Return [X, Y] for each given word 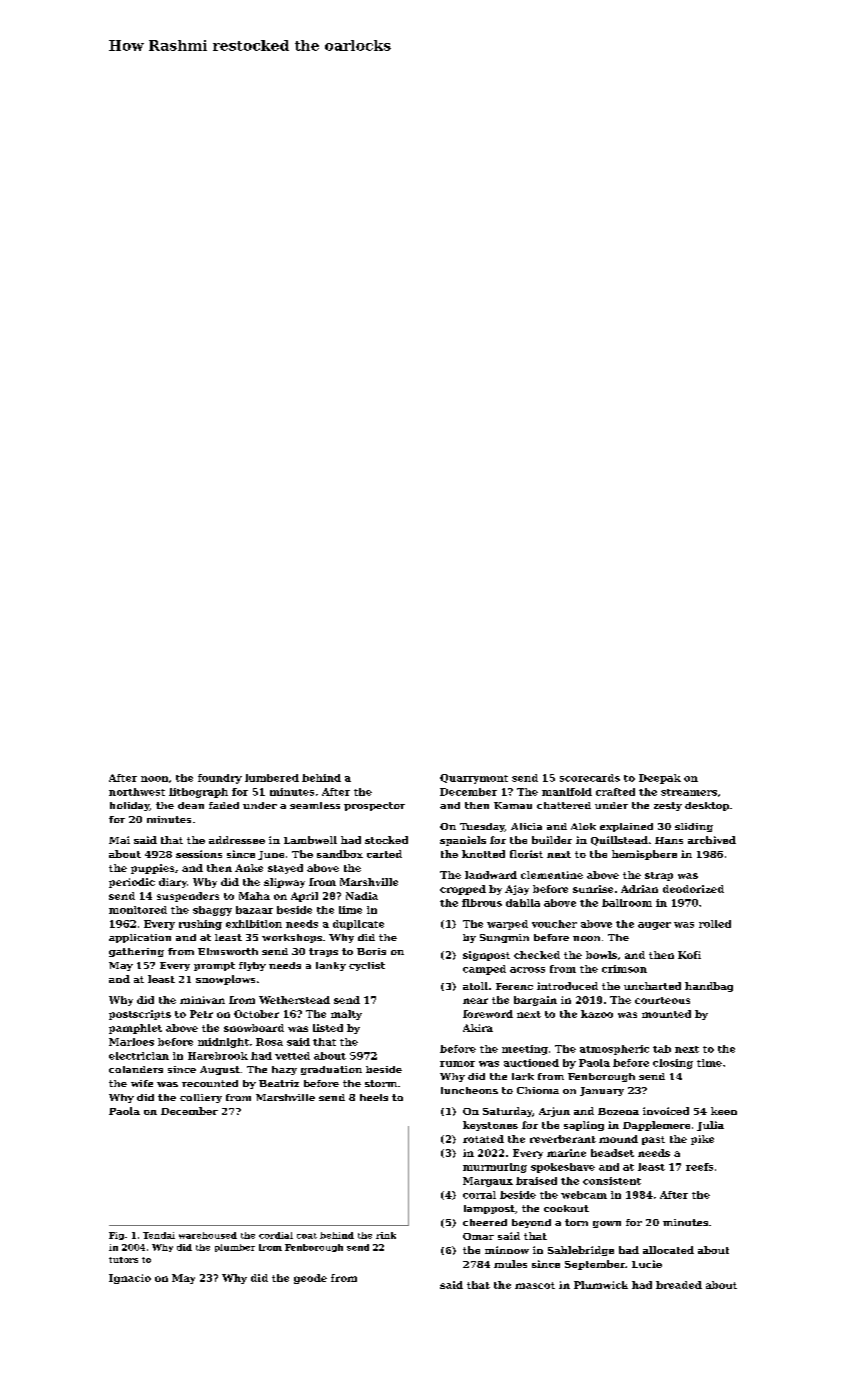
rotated [483, 1139]
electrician [139, 1056]
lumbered [272, 778]
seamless [315, 805]
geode [310, 1279]
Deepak [660, 779]
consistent [612, 1181]
